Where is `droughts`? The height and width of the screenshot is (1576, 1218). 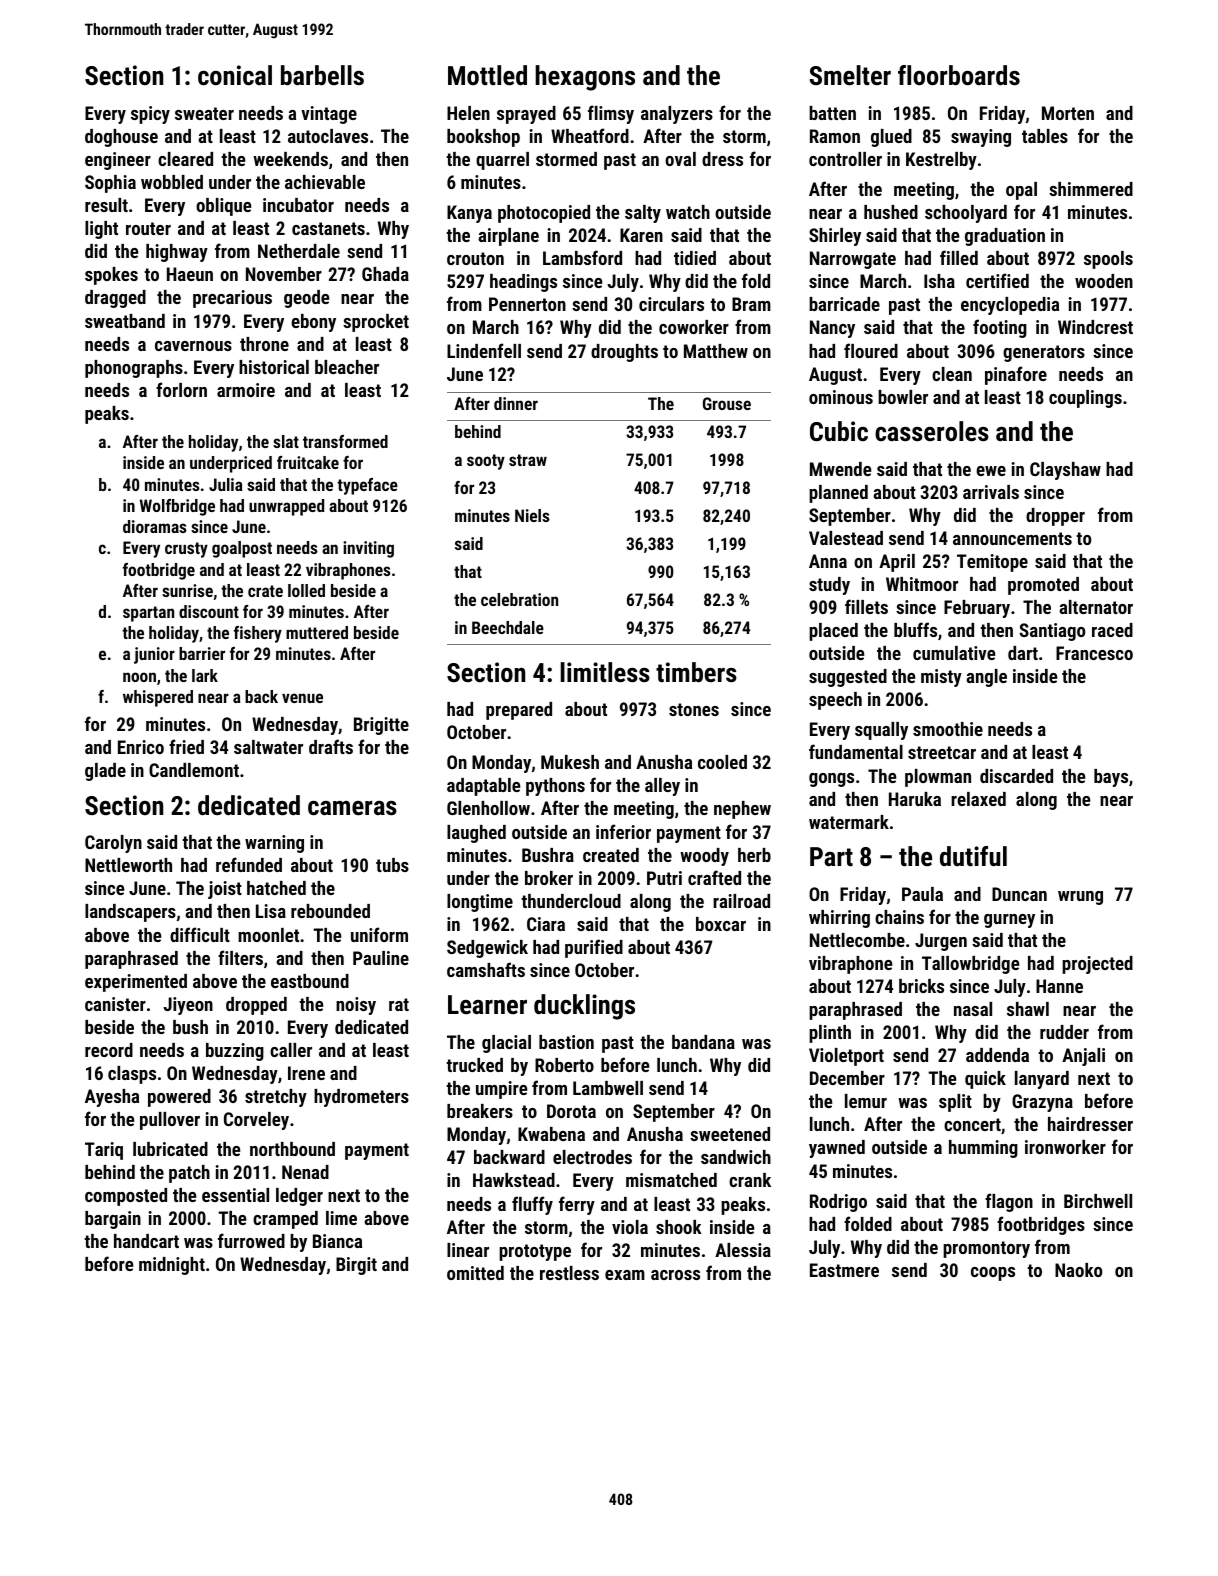
droughts is located at coordinates (624, 353).
